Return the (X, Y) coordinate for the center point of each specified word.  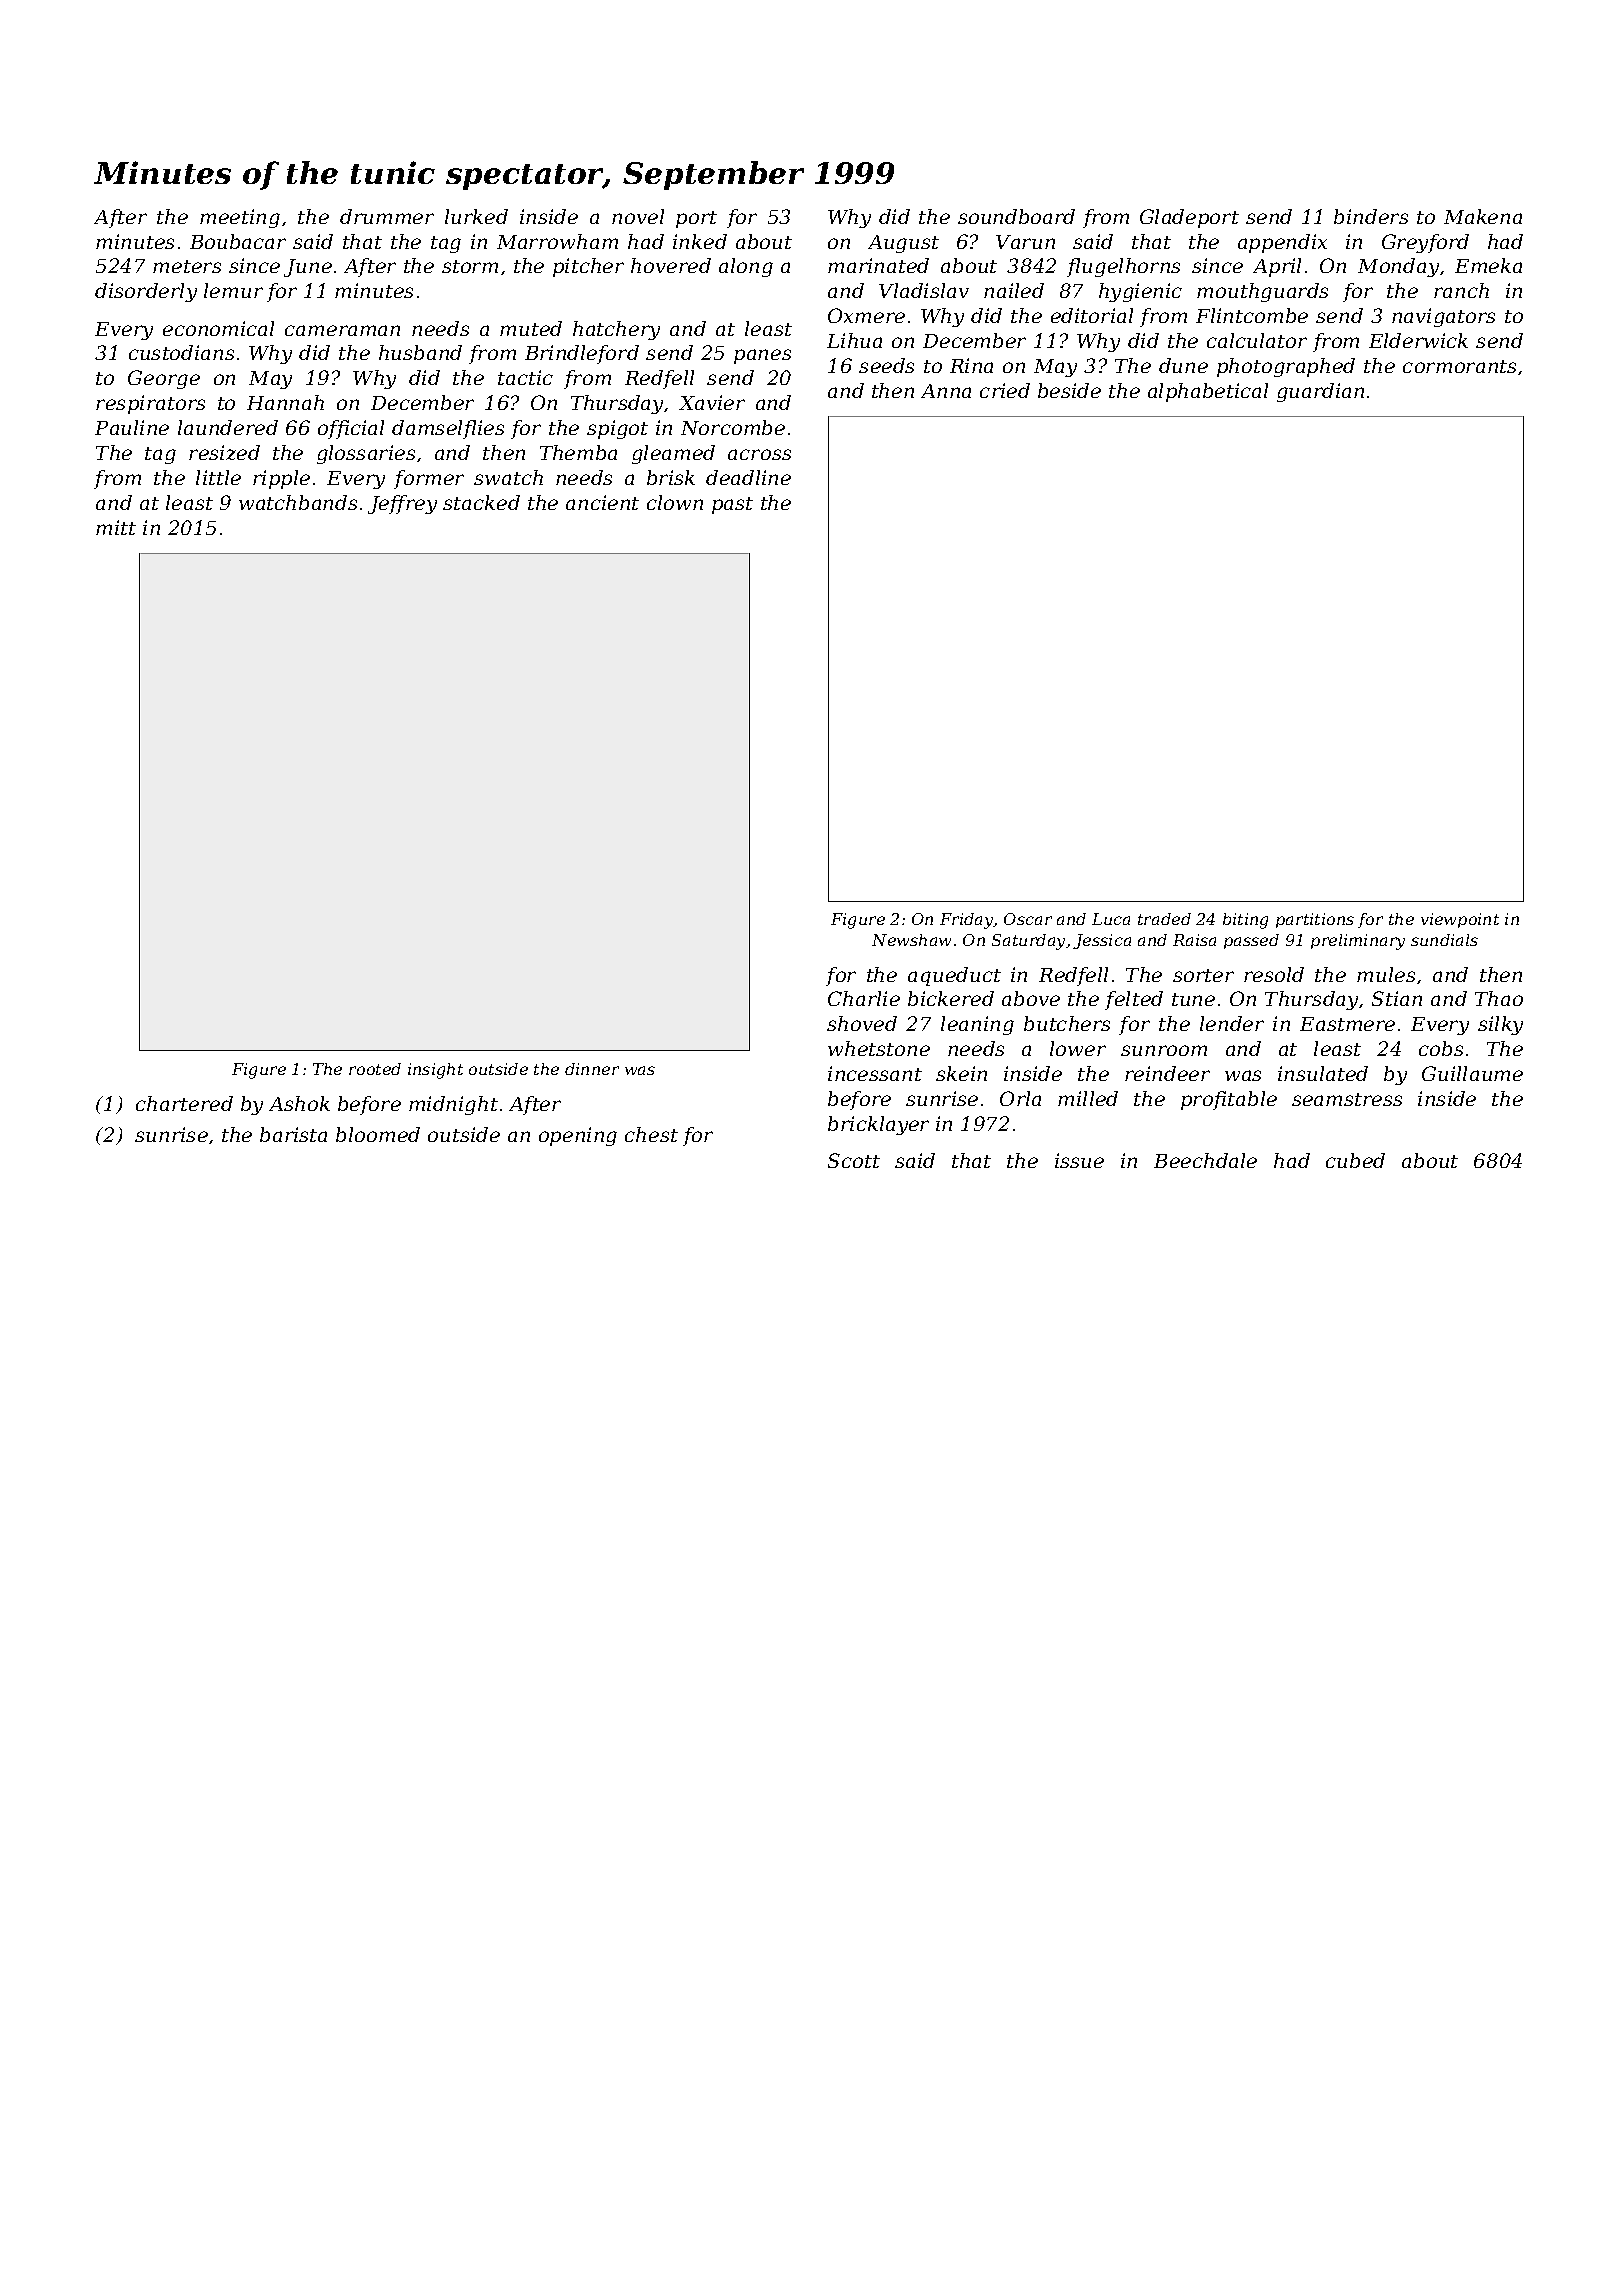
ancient (602, 502)
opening (578, 1136)
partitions (1315, 920)
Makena (1483, 216)
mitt (116, 527)
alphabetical (1208, 392)
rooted (375, 1069)
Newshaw (911, 940)
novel (638, 216)
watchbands (298, 502)
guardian (1320, 392)
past (732, 505)
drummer (387, 216)
